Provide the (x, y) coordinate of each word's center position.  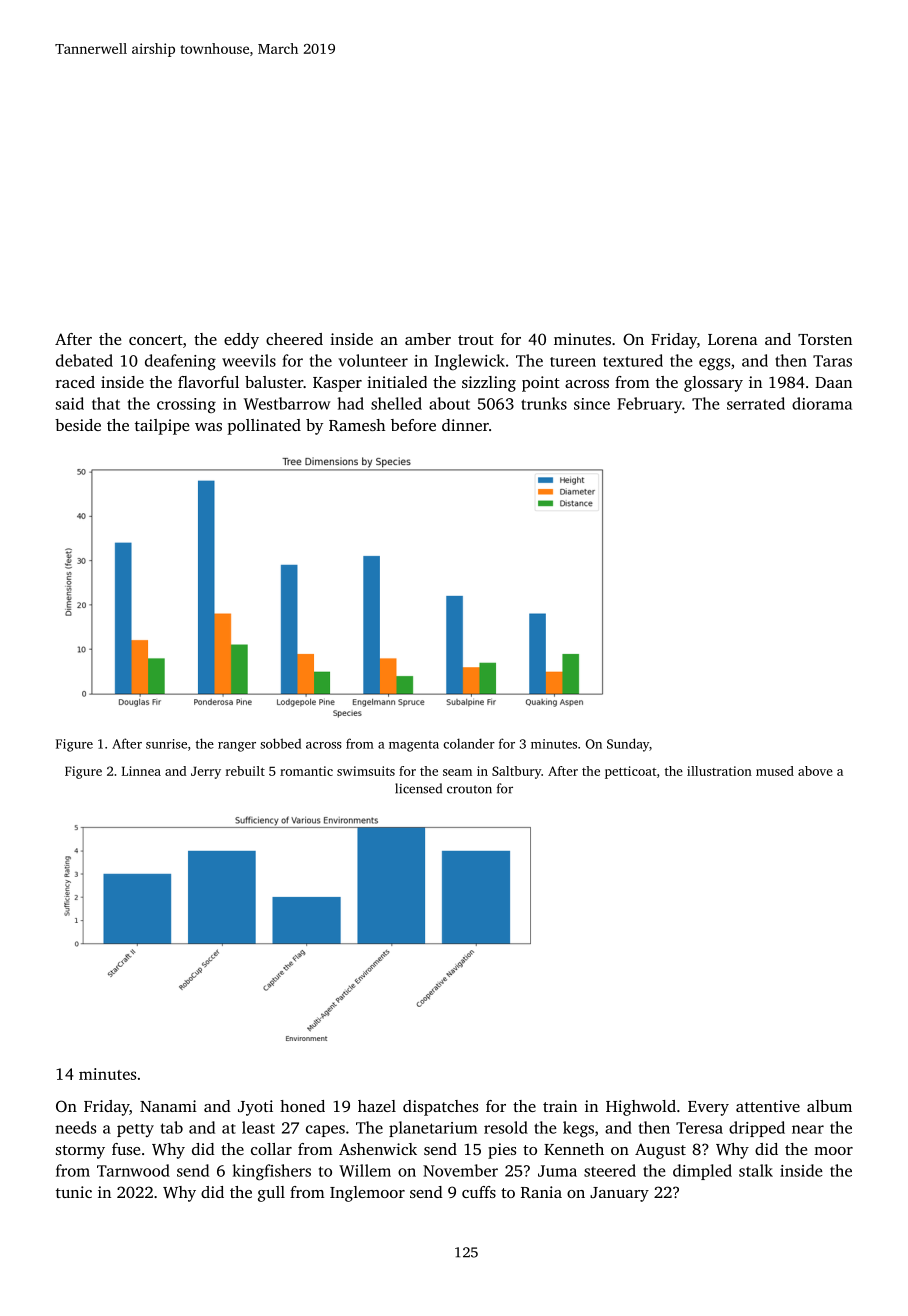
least (258, 1127)
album (829, 1106)
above (815, 771)
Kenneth (574, 1149)
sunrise (166, 744)
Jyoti (255, 1108)
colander (469, 743)
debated (84, 360)
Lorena (733, 339)
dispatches (440, 1108)
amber (428, 339)
